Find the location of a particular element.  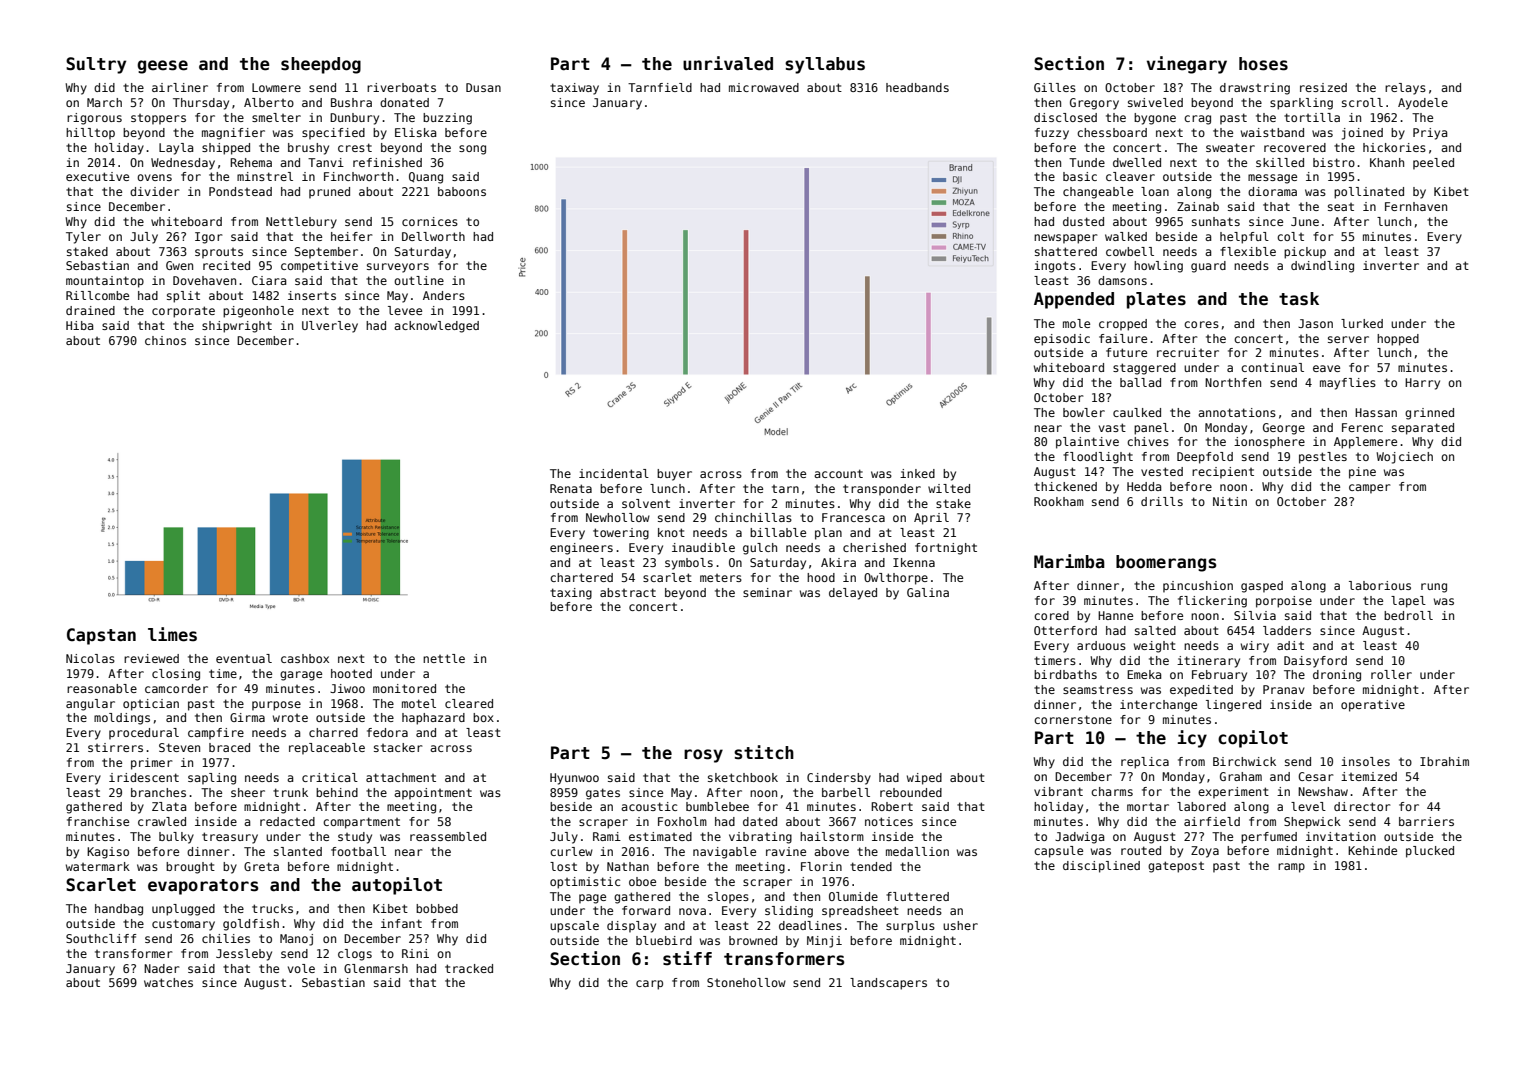

unrivaled is located at coordinates (728, 63).
